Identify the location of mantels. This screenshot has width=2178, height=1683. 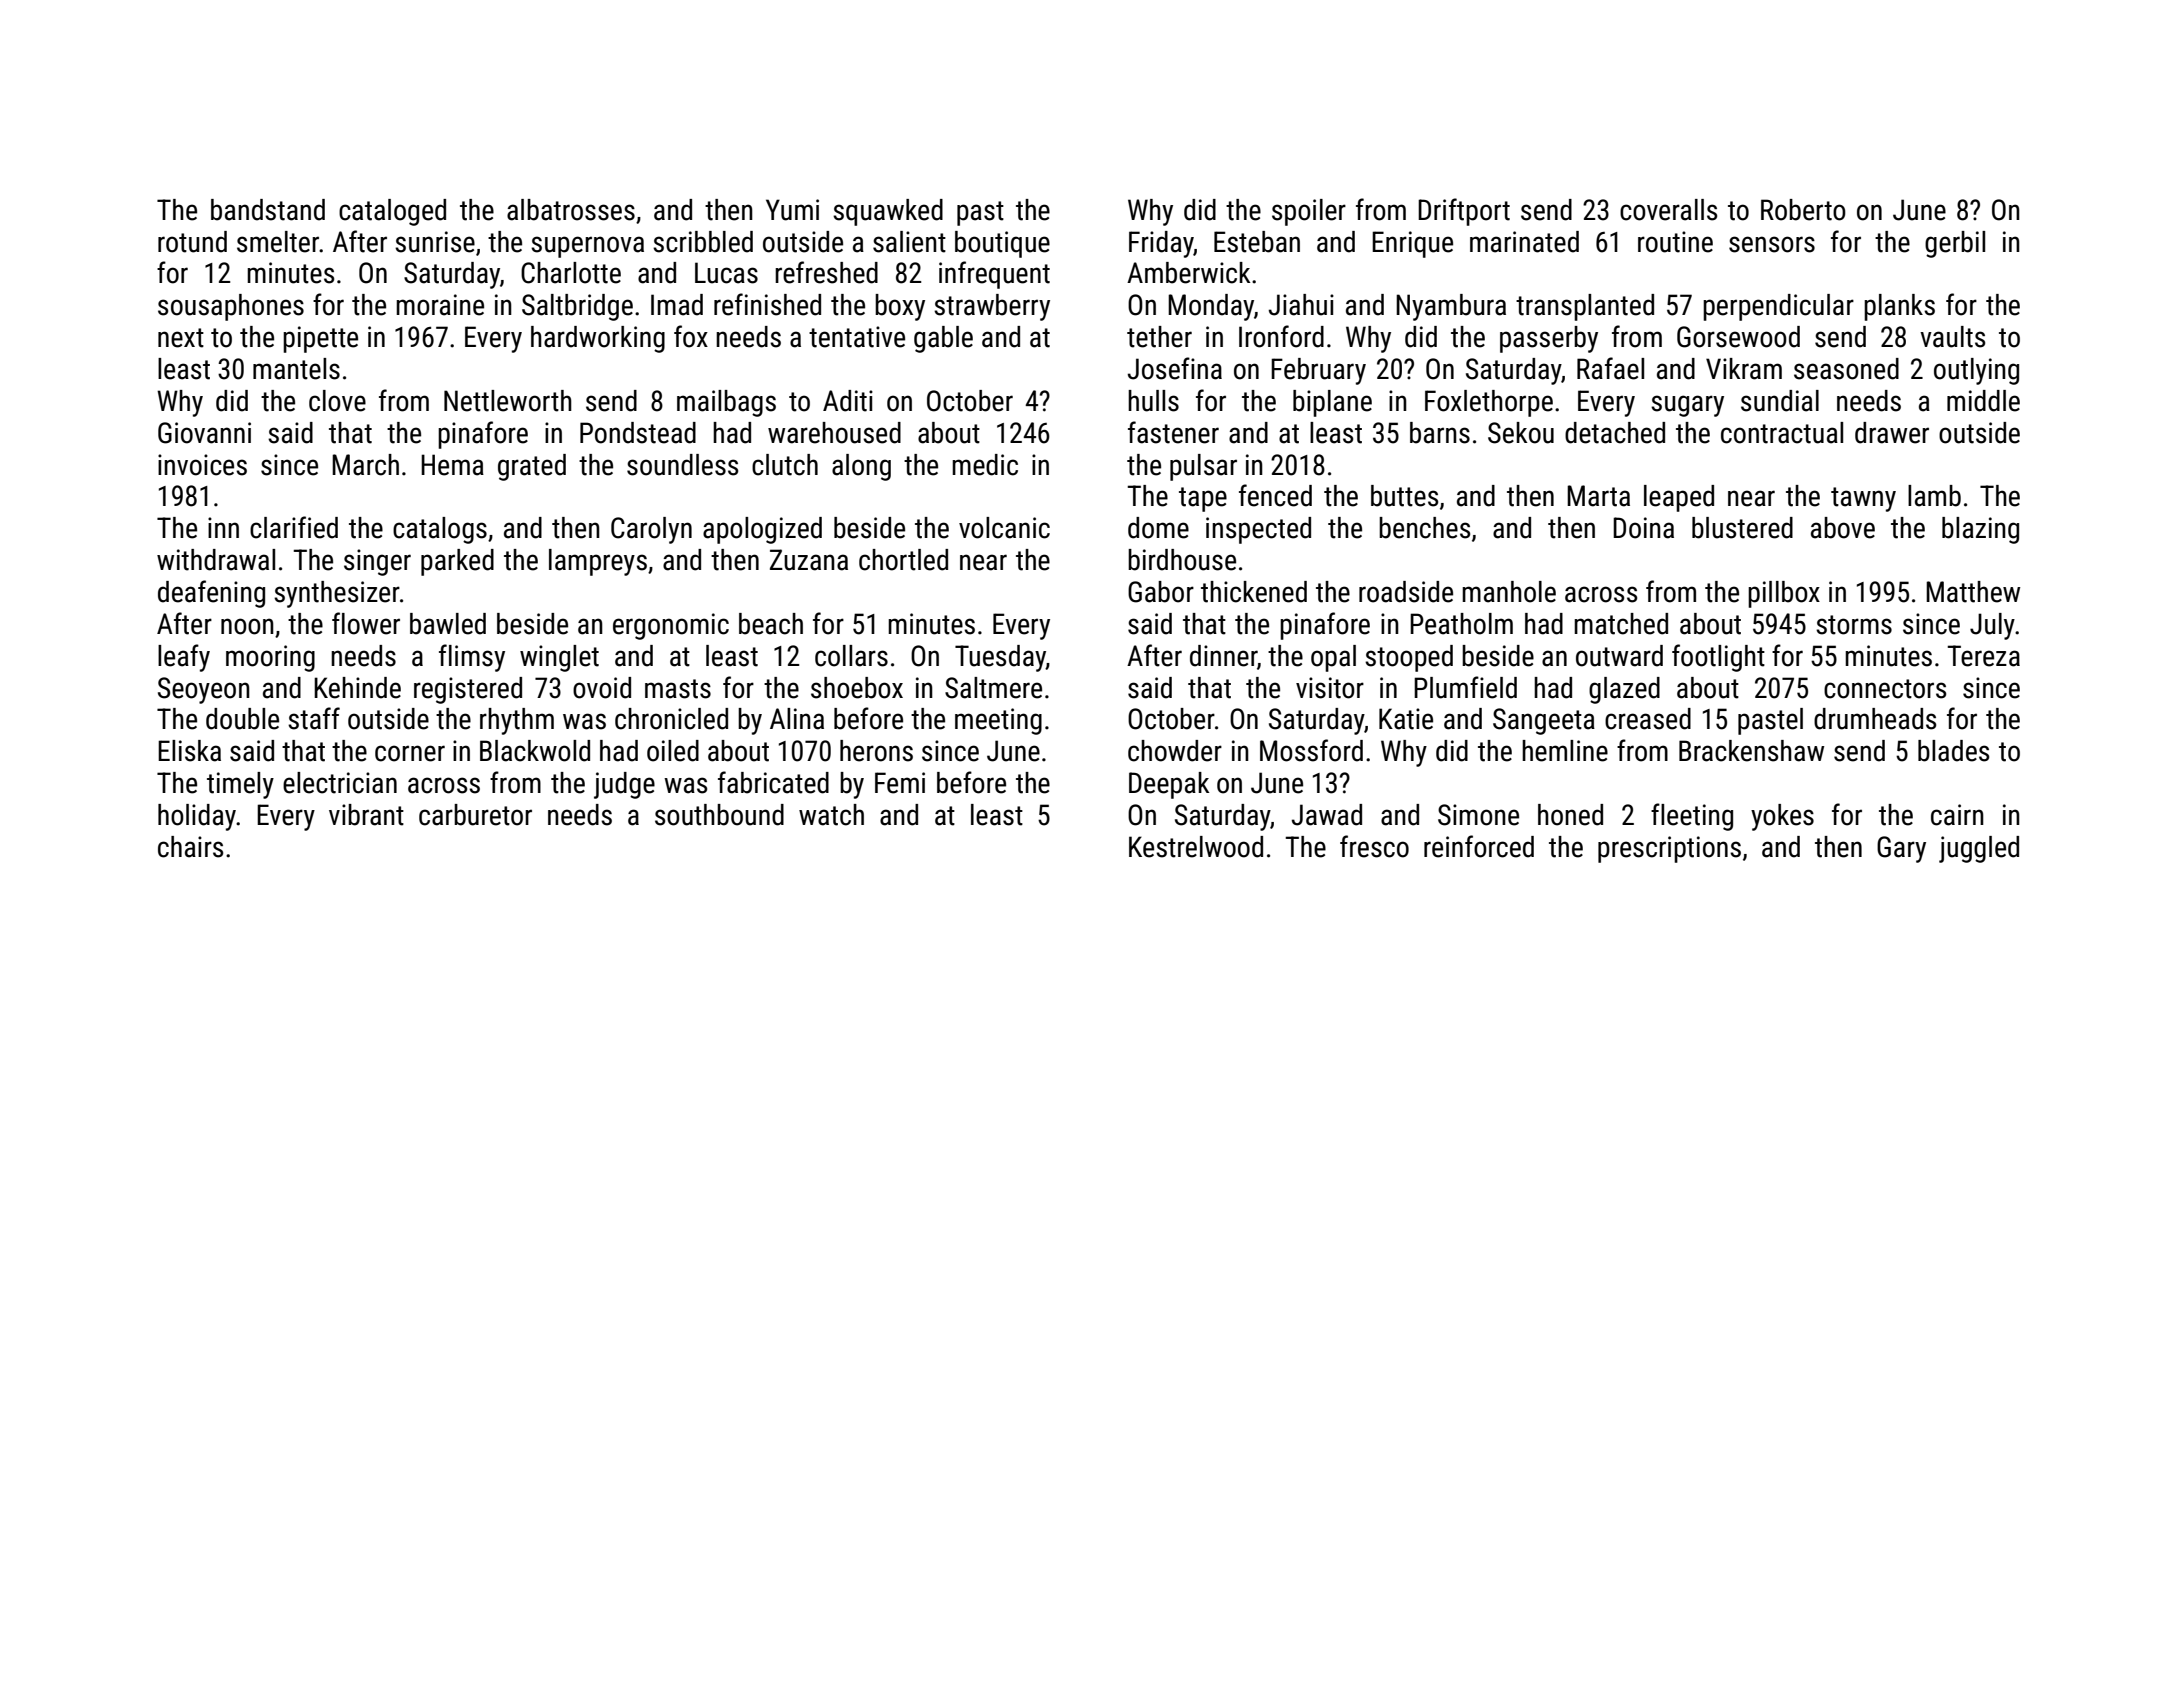
(296, 369).
